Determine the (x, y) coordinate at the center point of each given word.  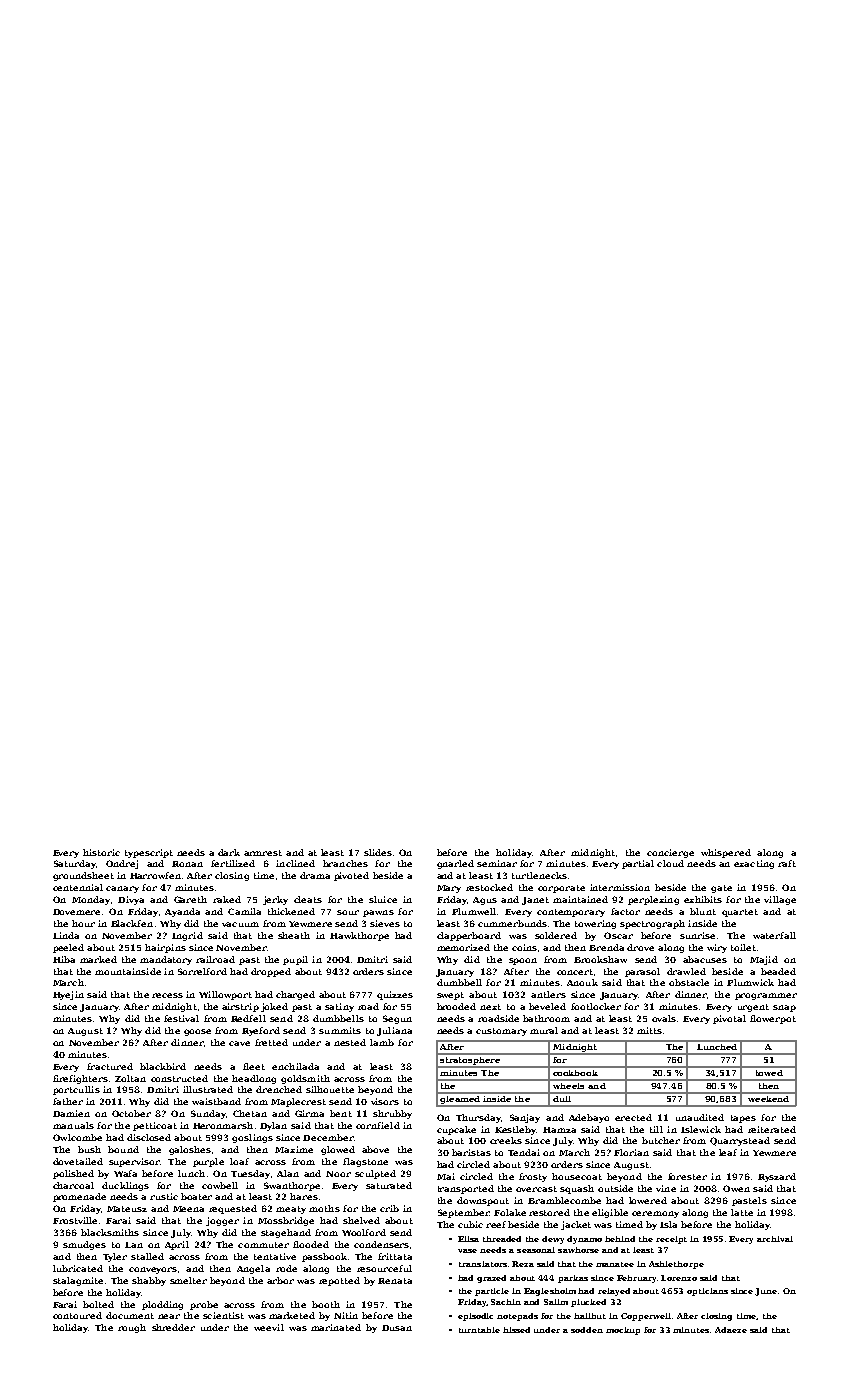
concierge (670, 853)
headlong (254, 1079)
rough (132, 1328)
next (490, 1007)
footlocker (596, 1006)
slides (378, 852)
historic (101, 852)
